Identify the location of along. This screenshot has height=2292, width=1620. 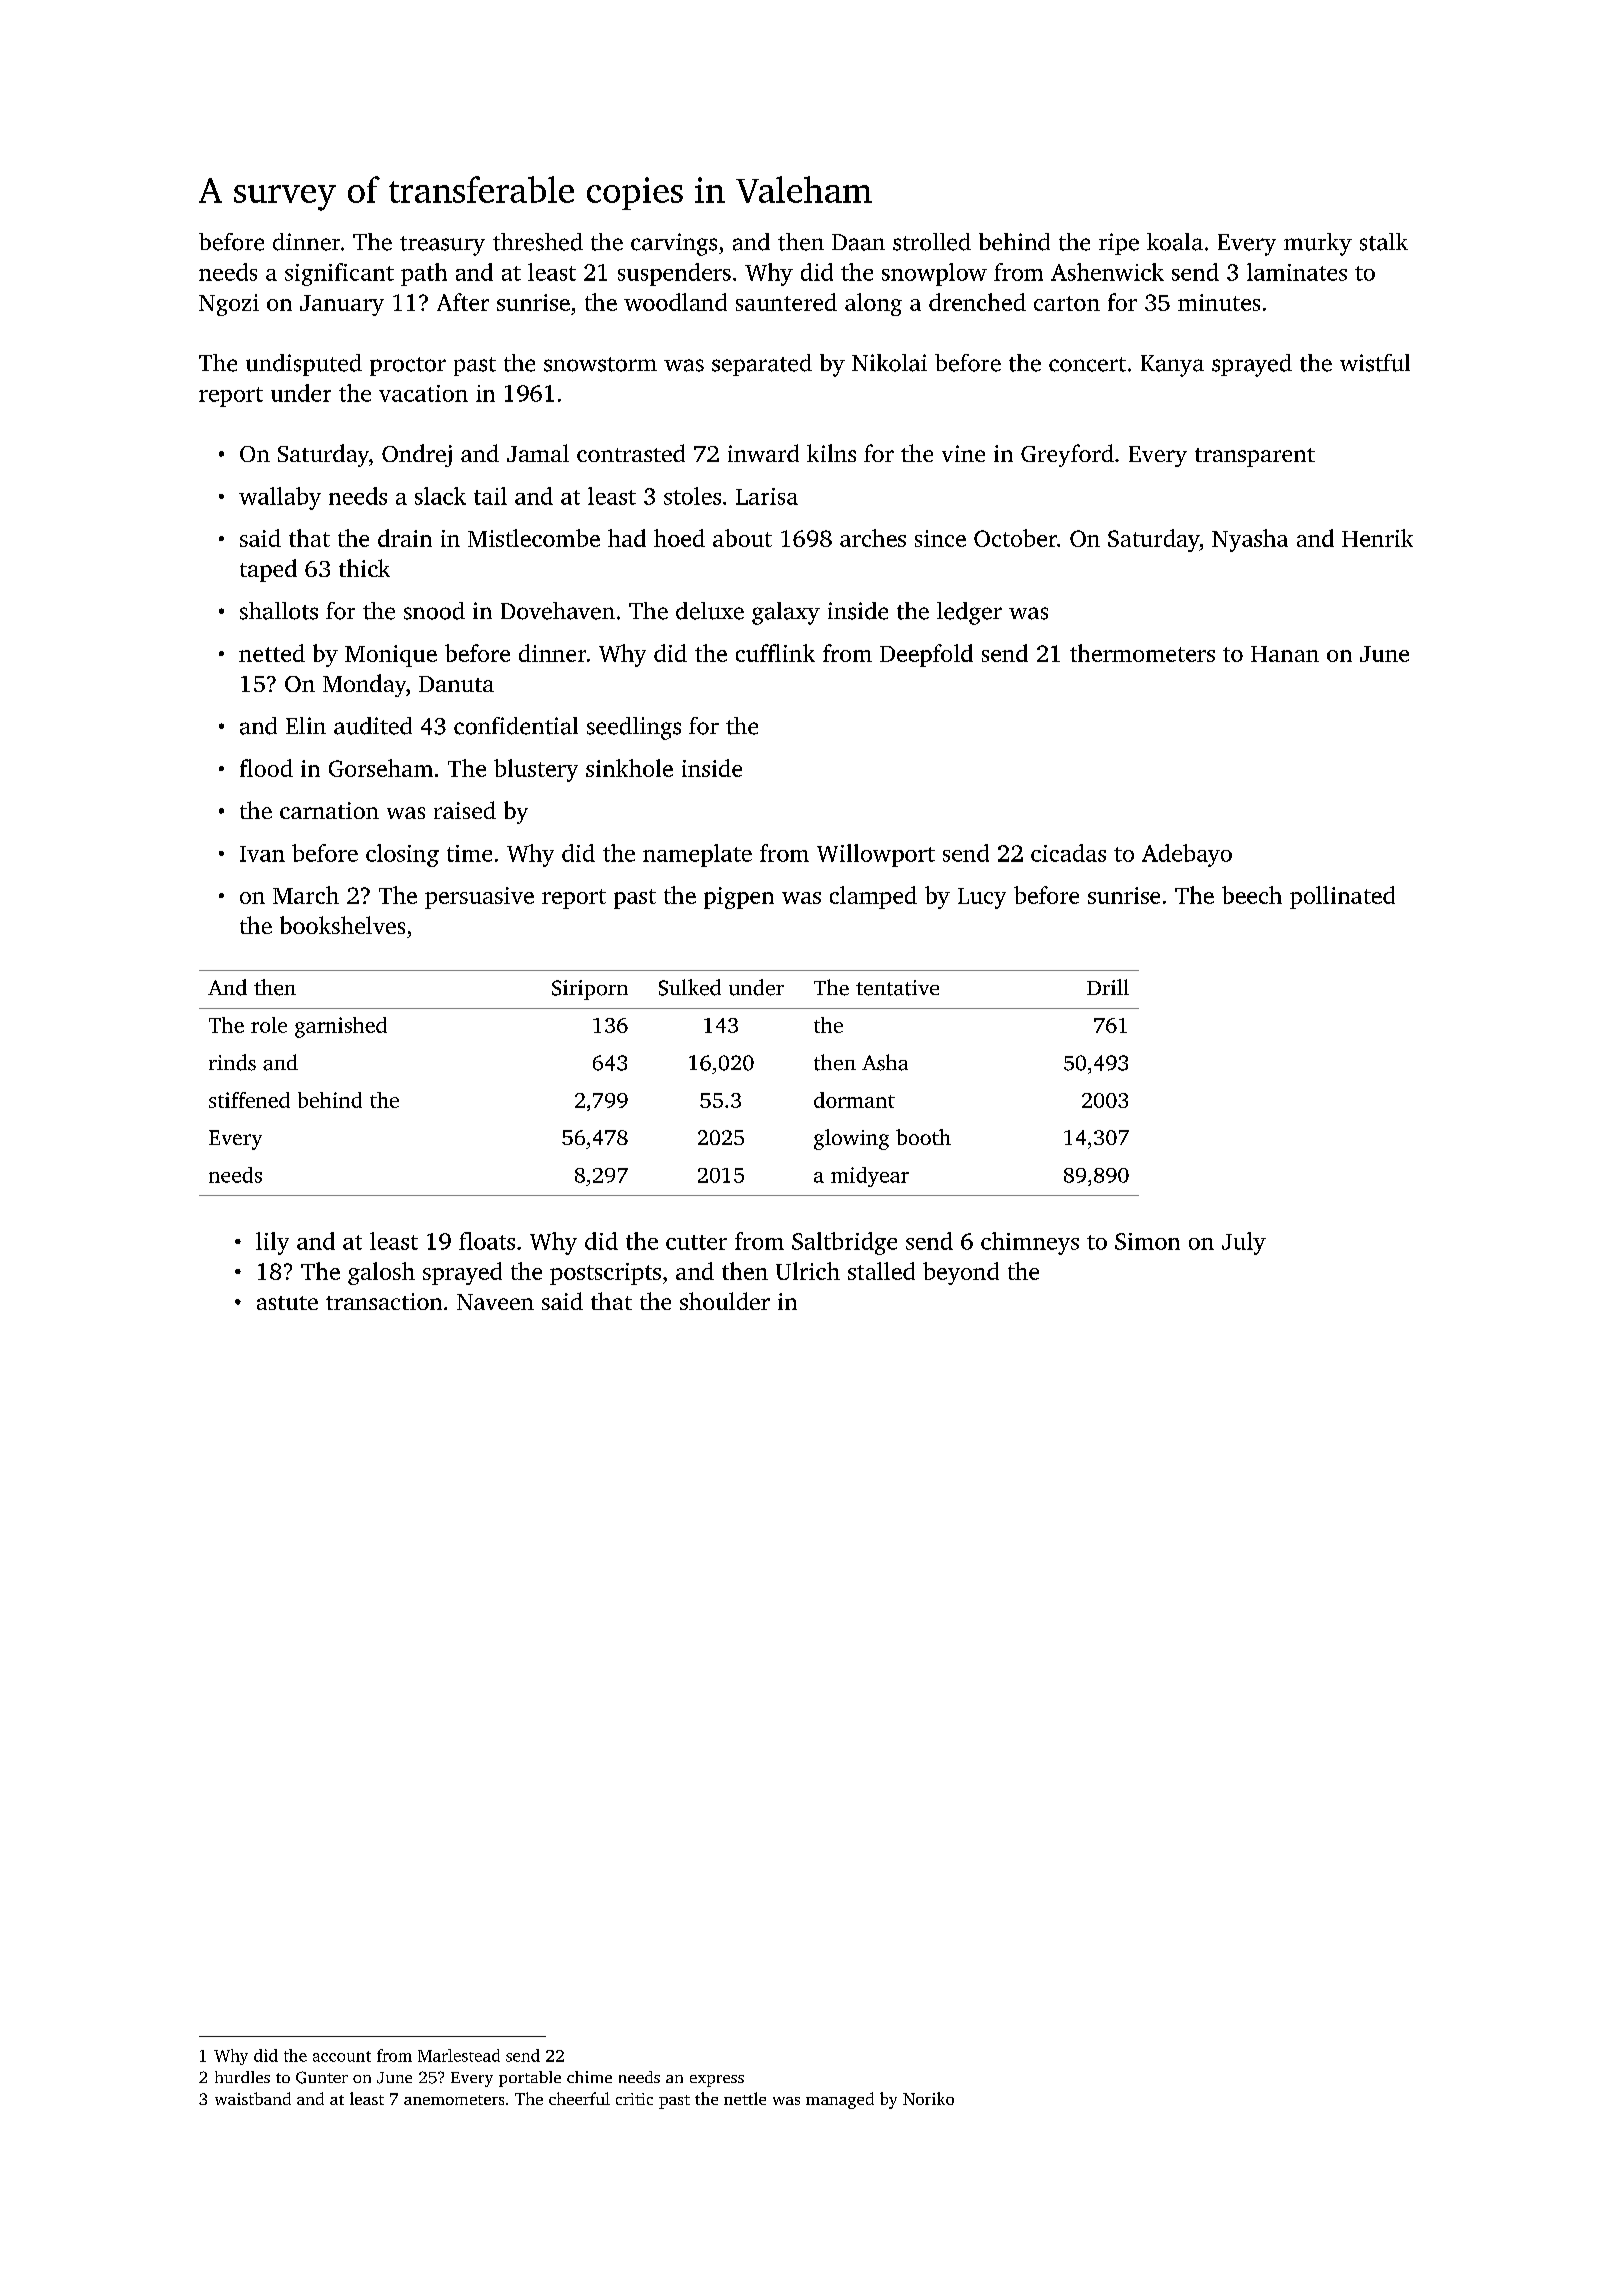
(873, 304).
